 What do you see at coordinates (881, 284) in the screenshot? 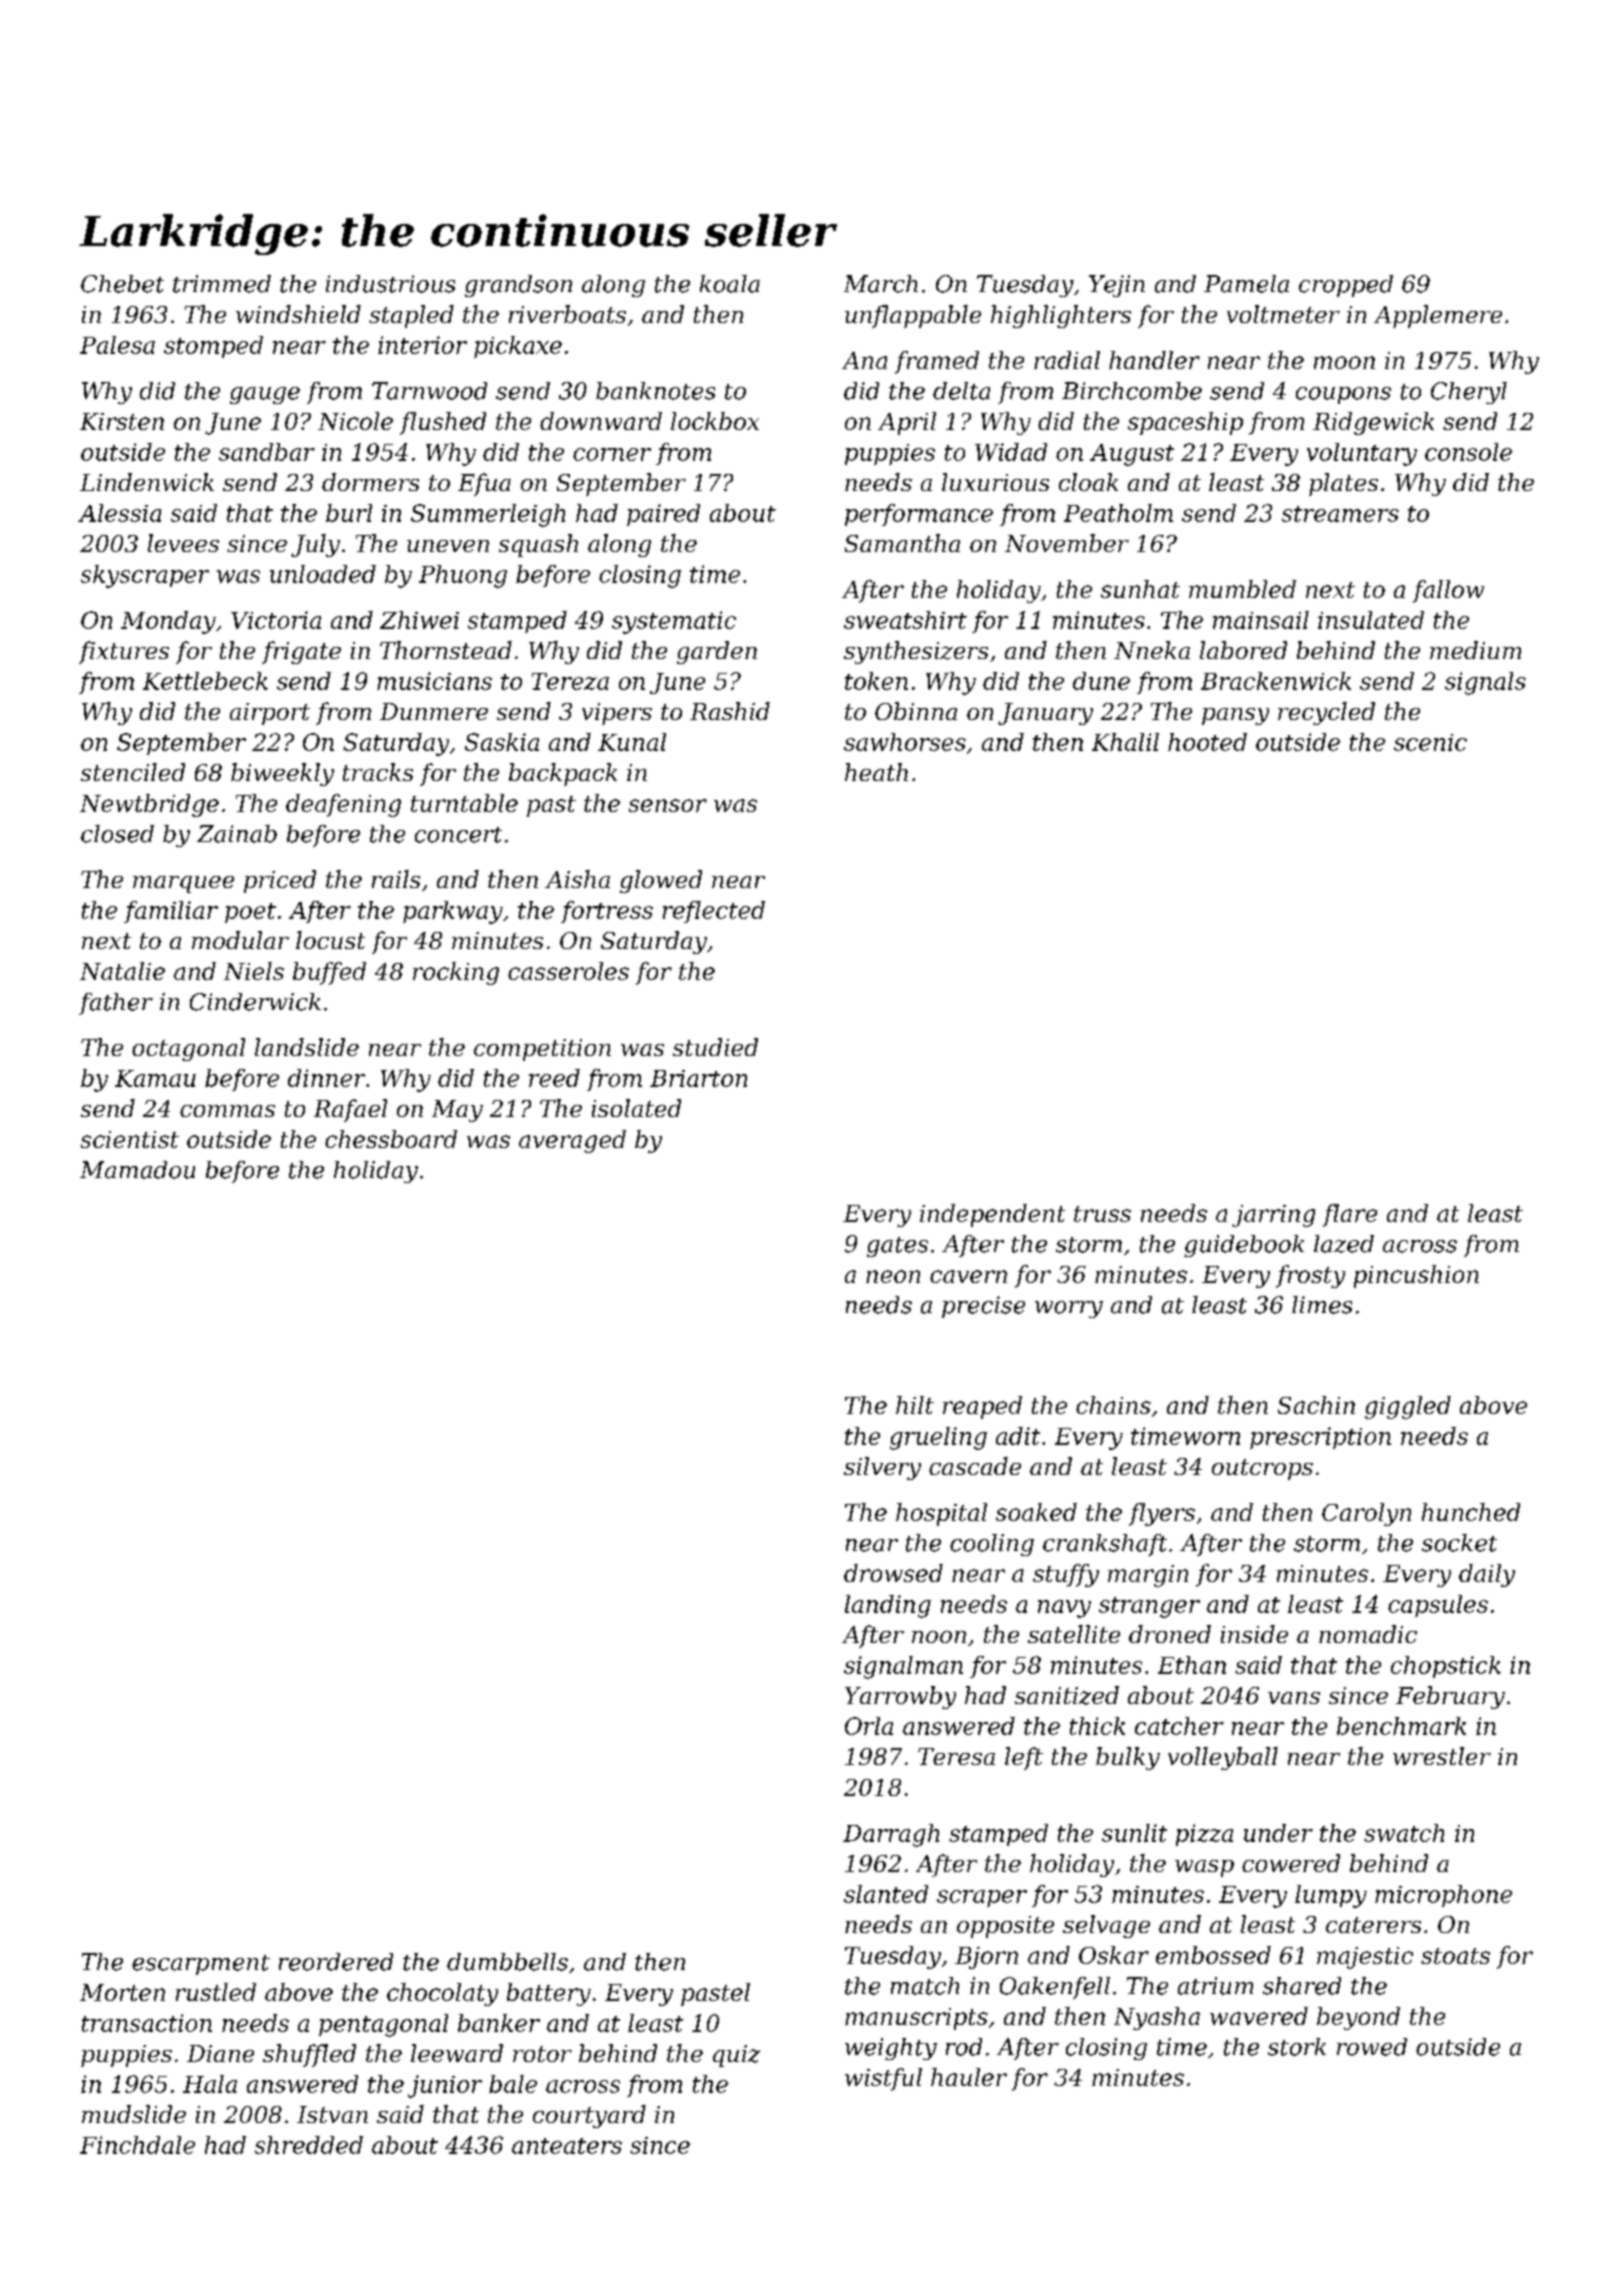
I see `March` at bounding box center [881, 284].
